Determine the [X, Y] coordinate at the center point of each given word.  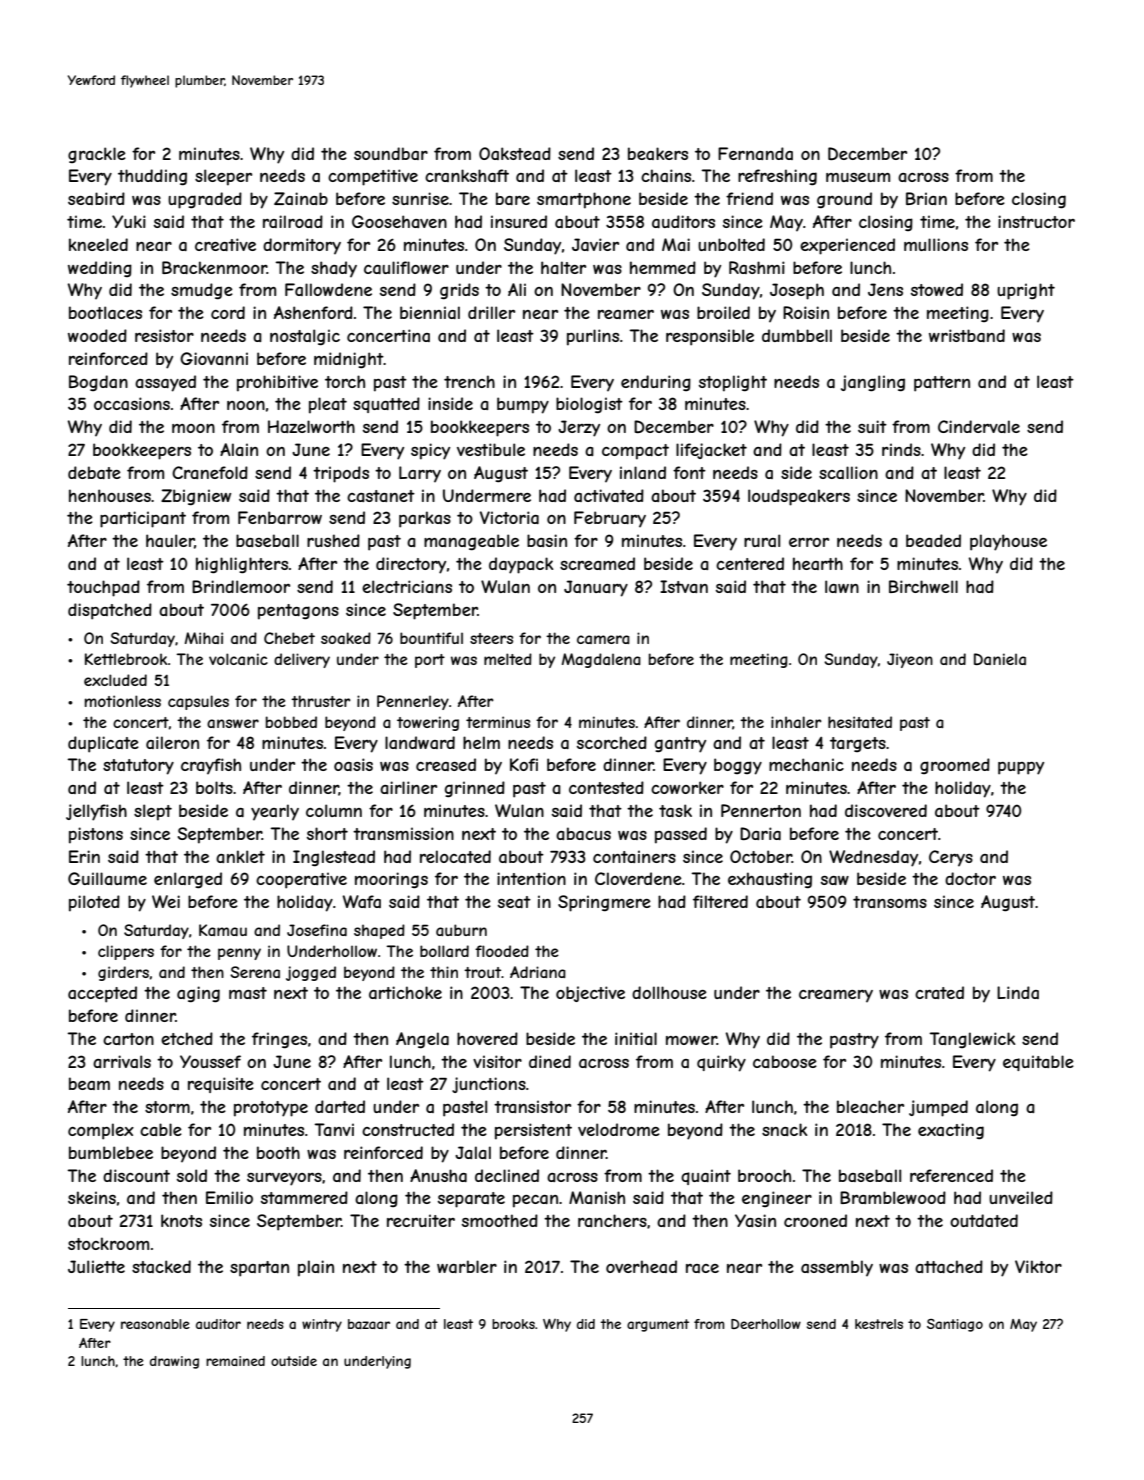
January [596, 588]
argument [658, 1325]
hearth [818, 563]
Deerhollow [766, 1324]
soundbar [391, 153]
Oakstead [515, 153]
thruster [321, 701]
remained [235, 1361]
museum [858, 177]
